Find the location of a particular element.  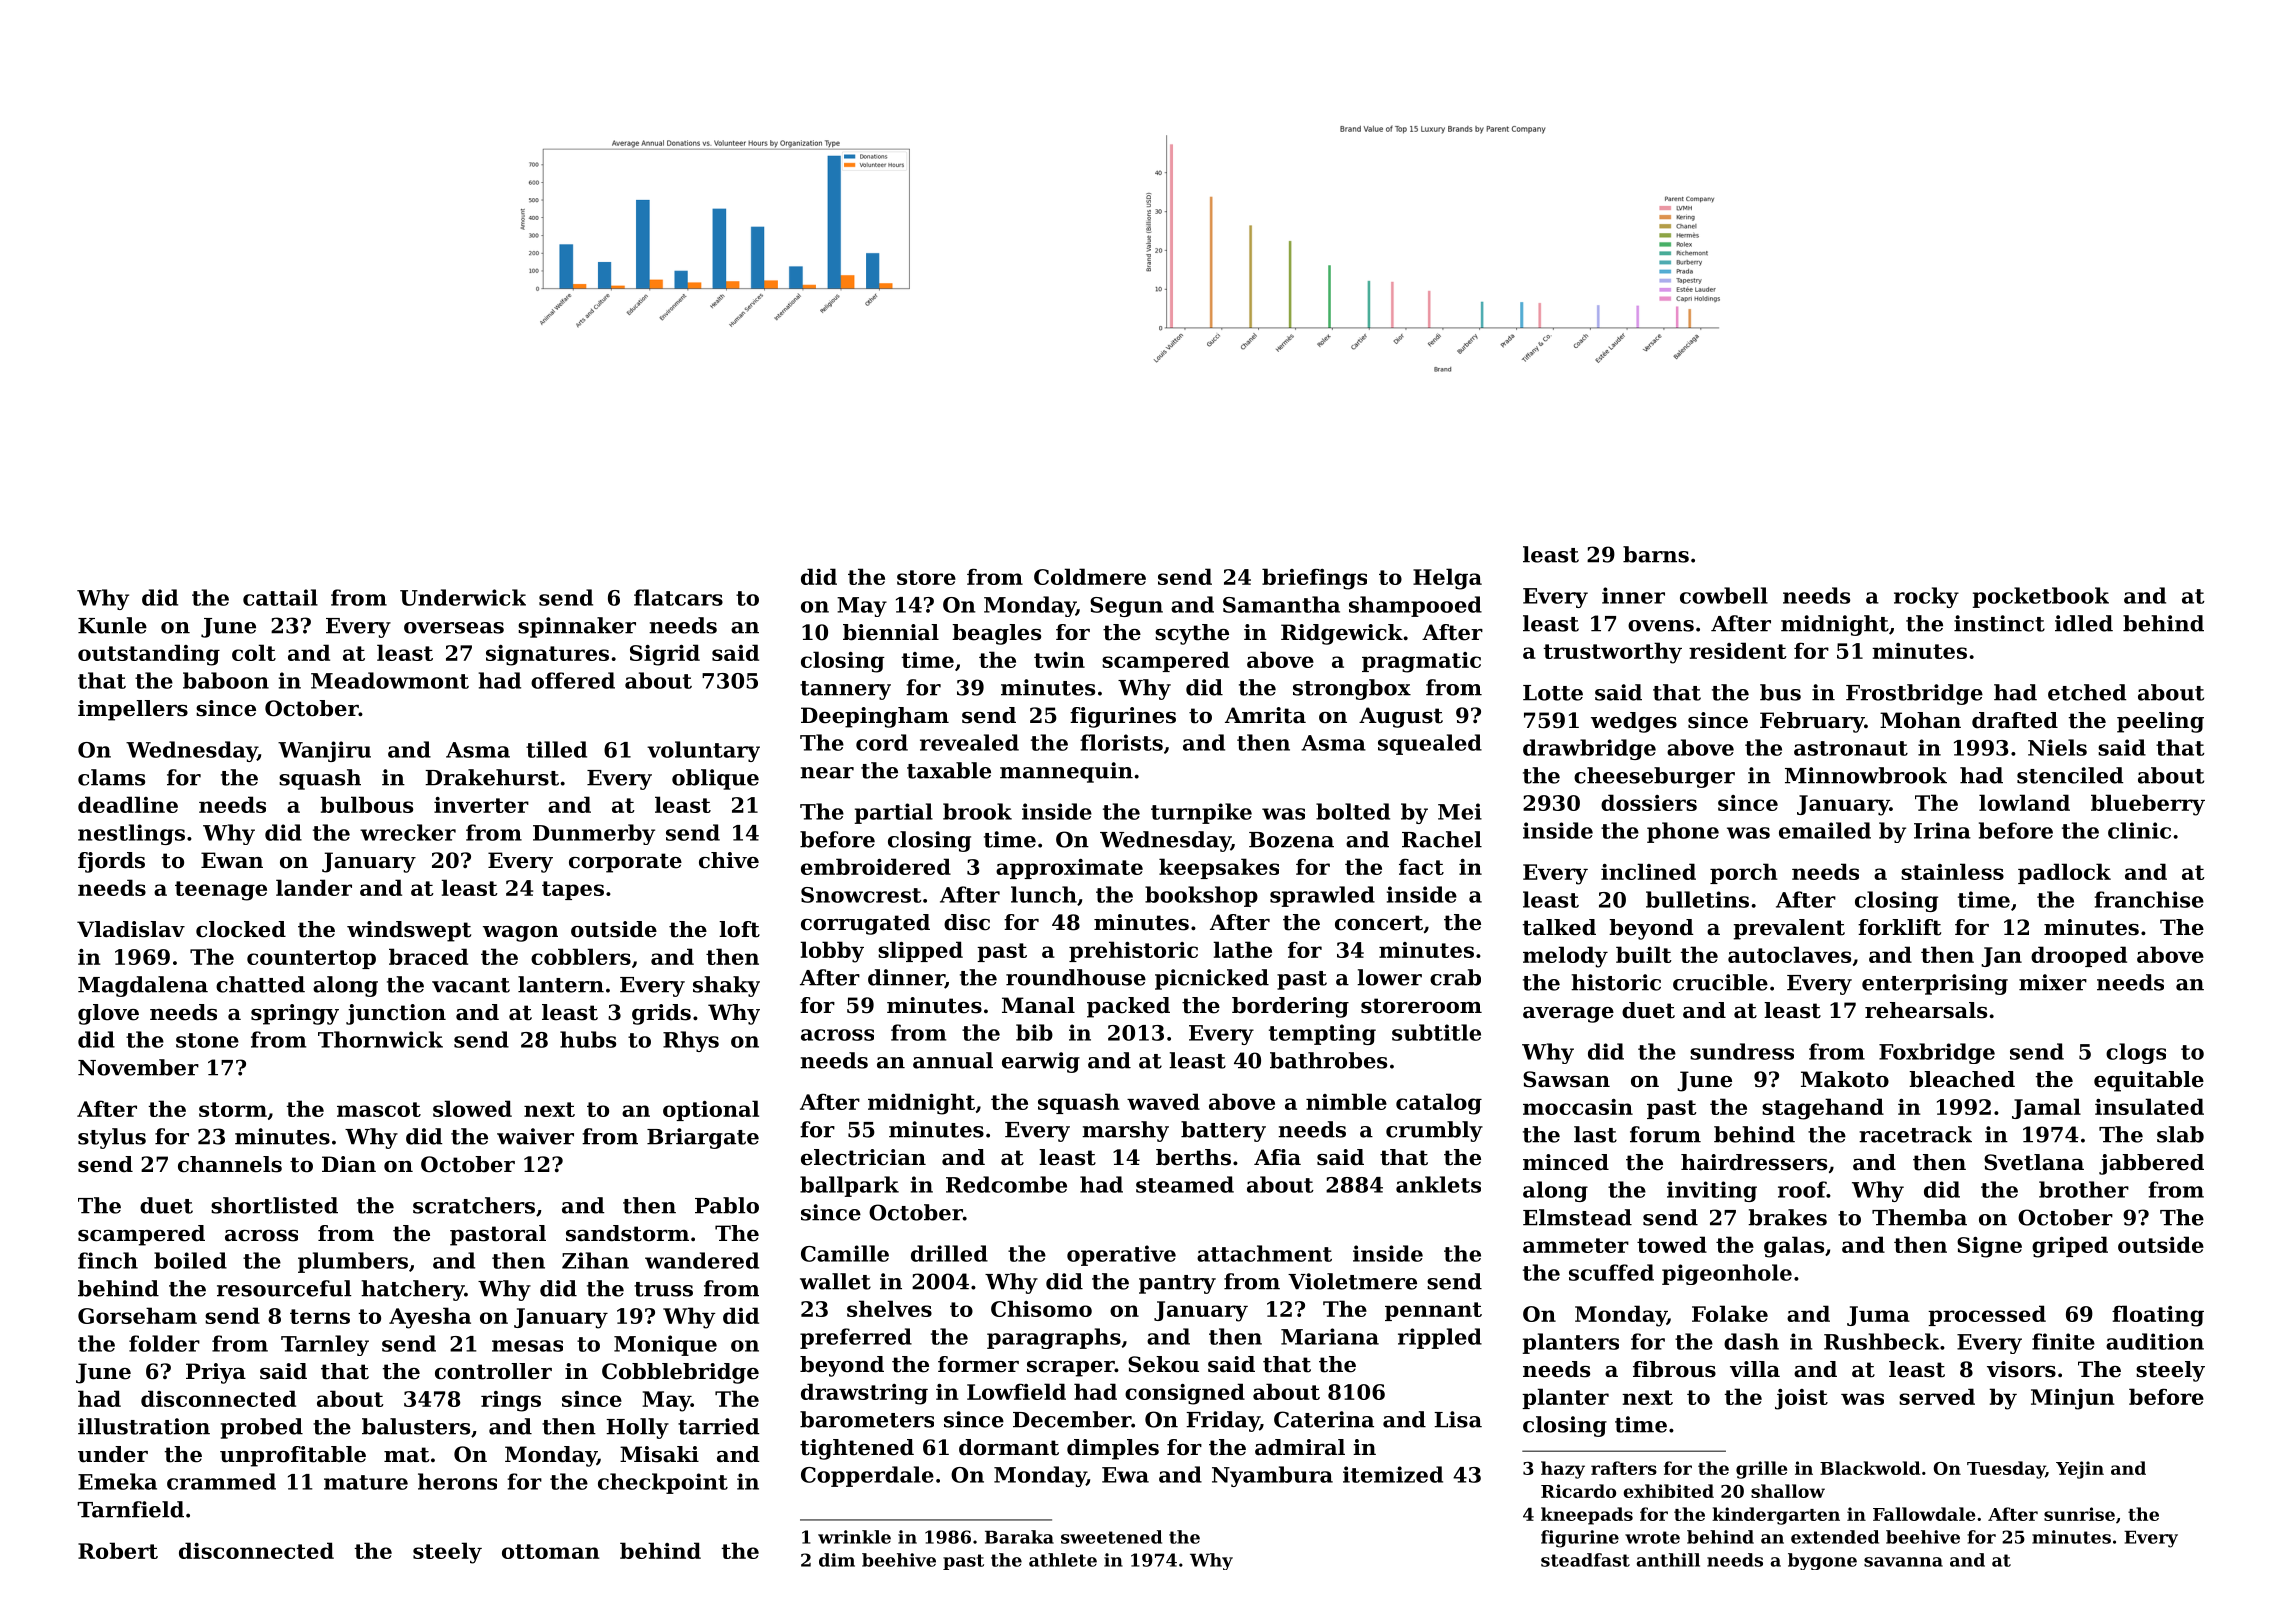

emailed is located at coordinates (1825, 830).
